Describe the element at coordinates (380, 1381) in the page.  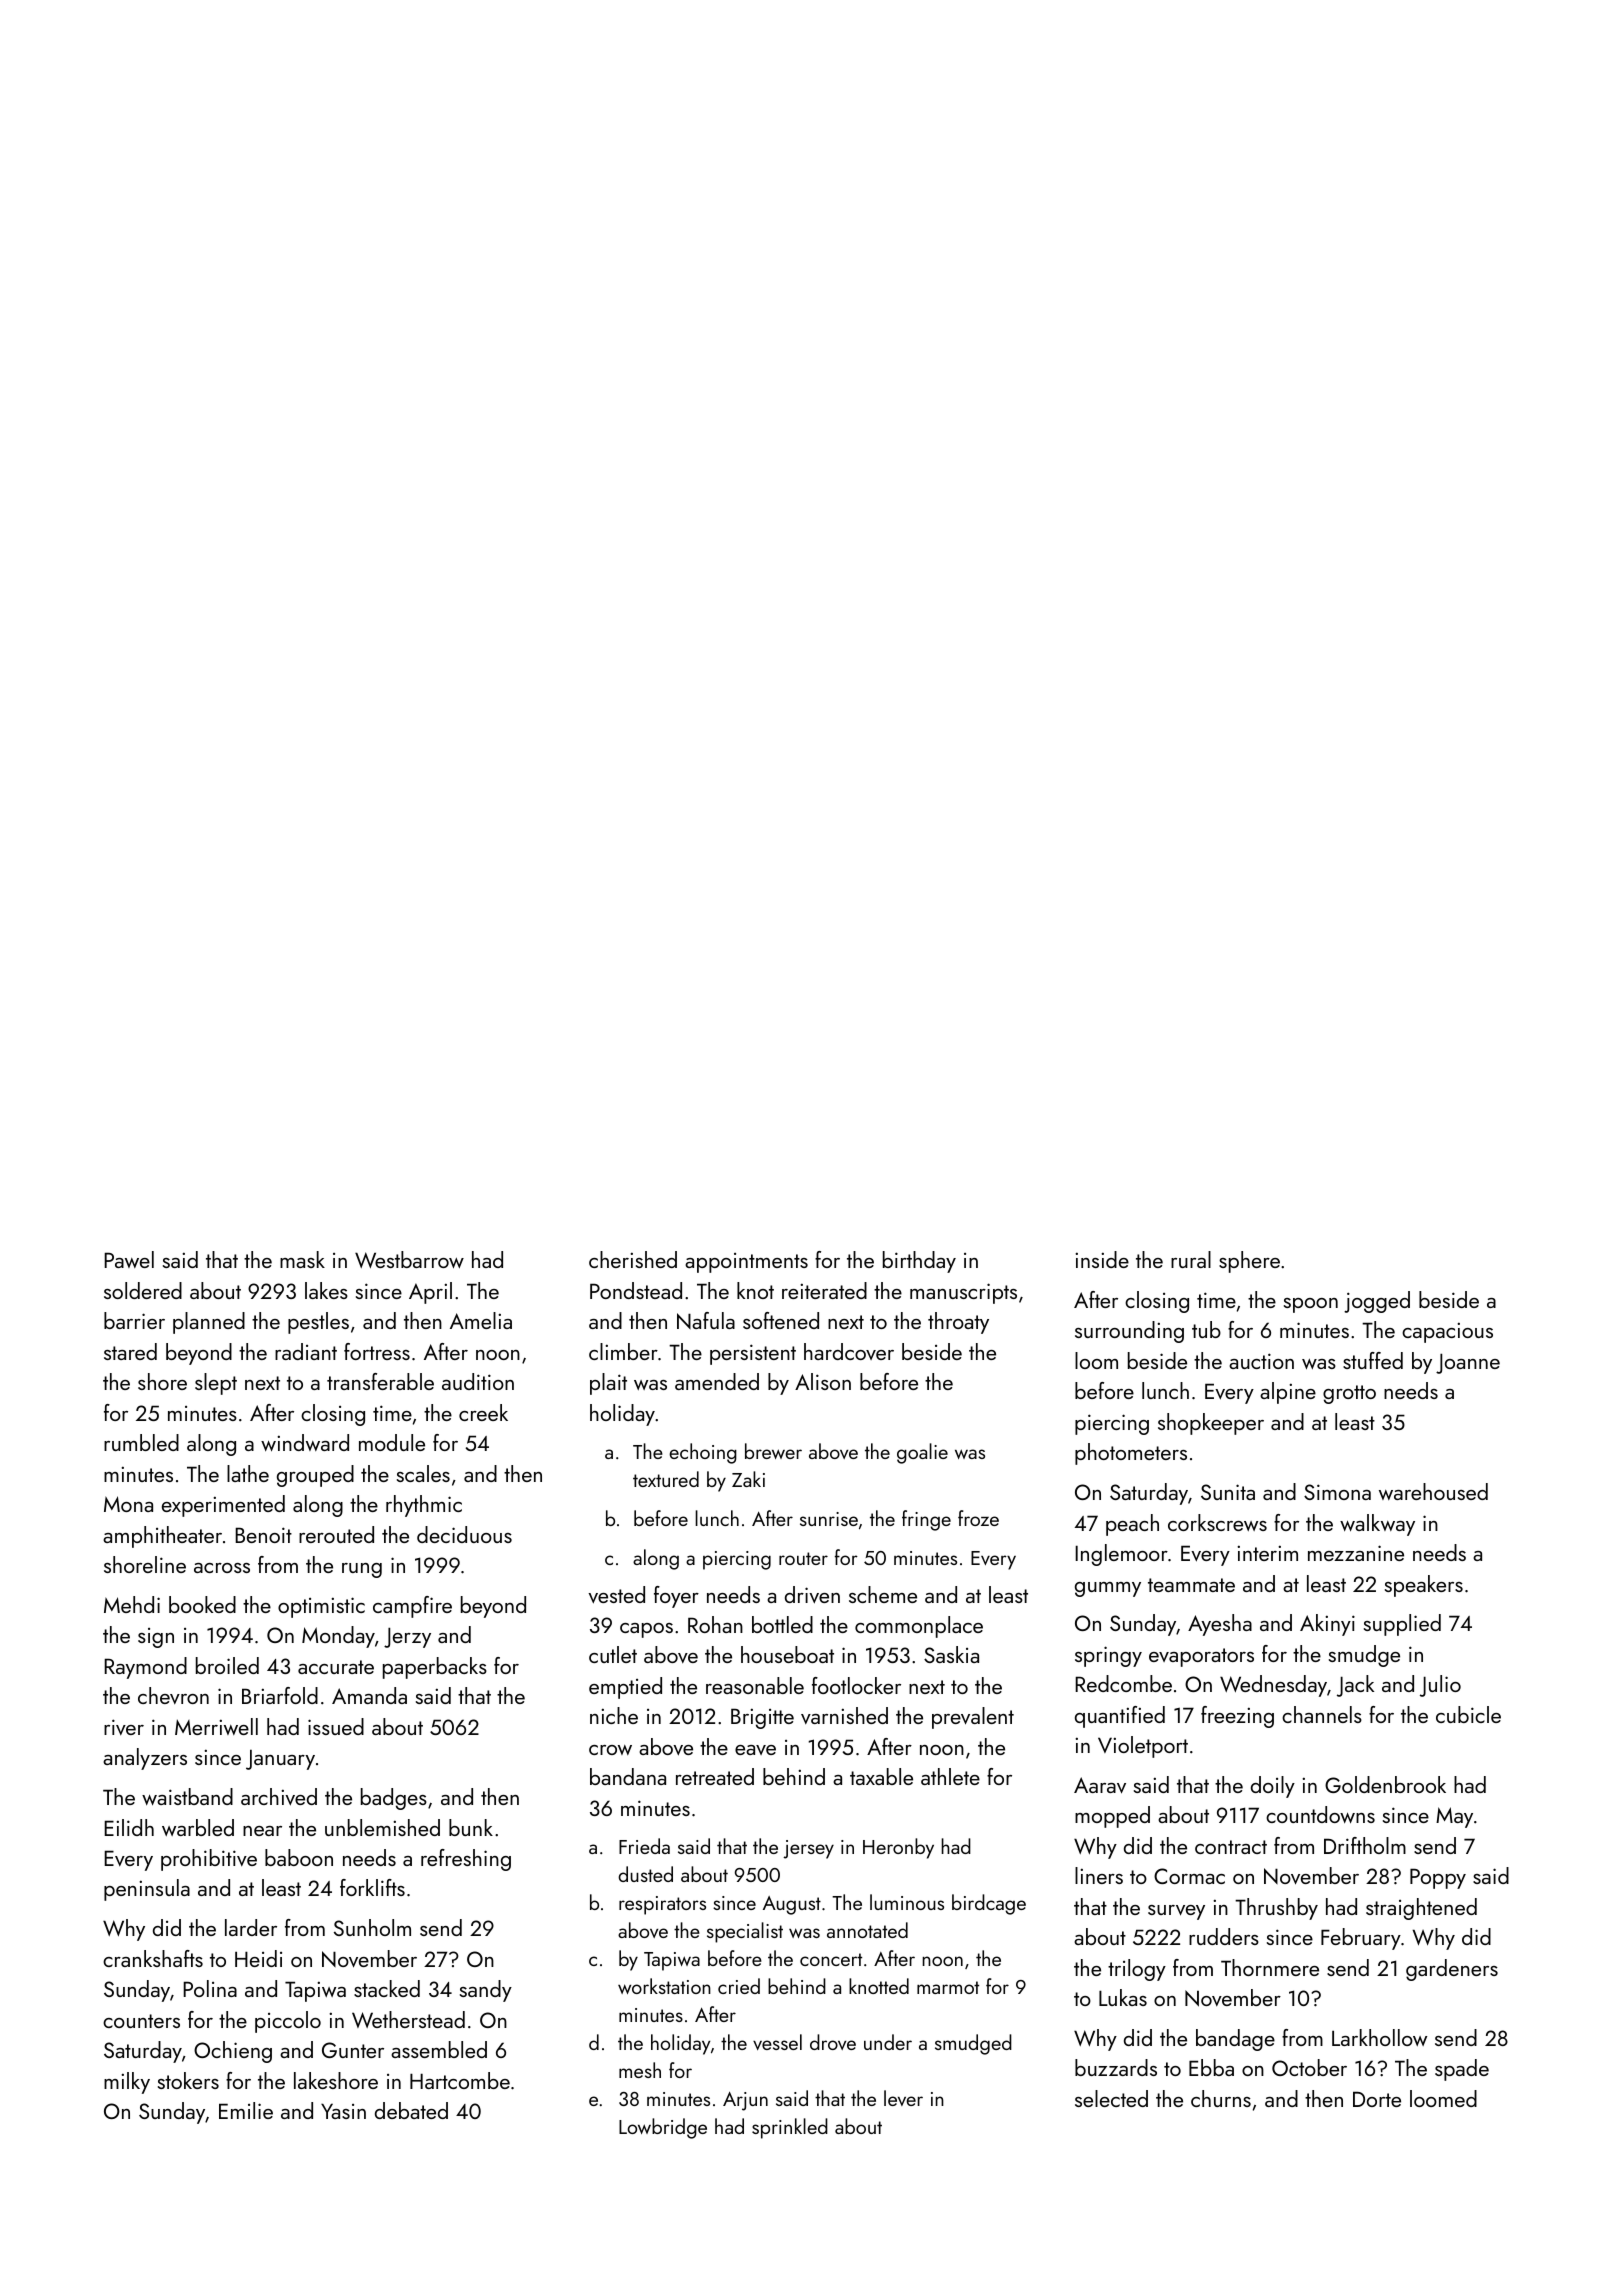
I see `transferable` at that location.
